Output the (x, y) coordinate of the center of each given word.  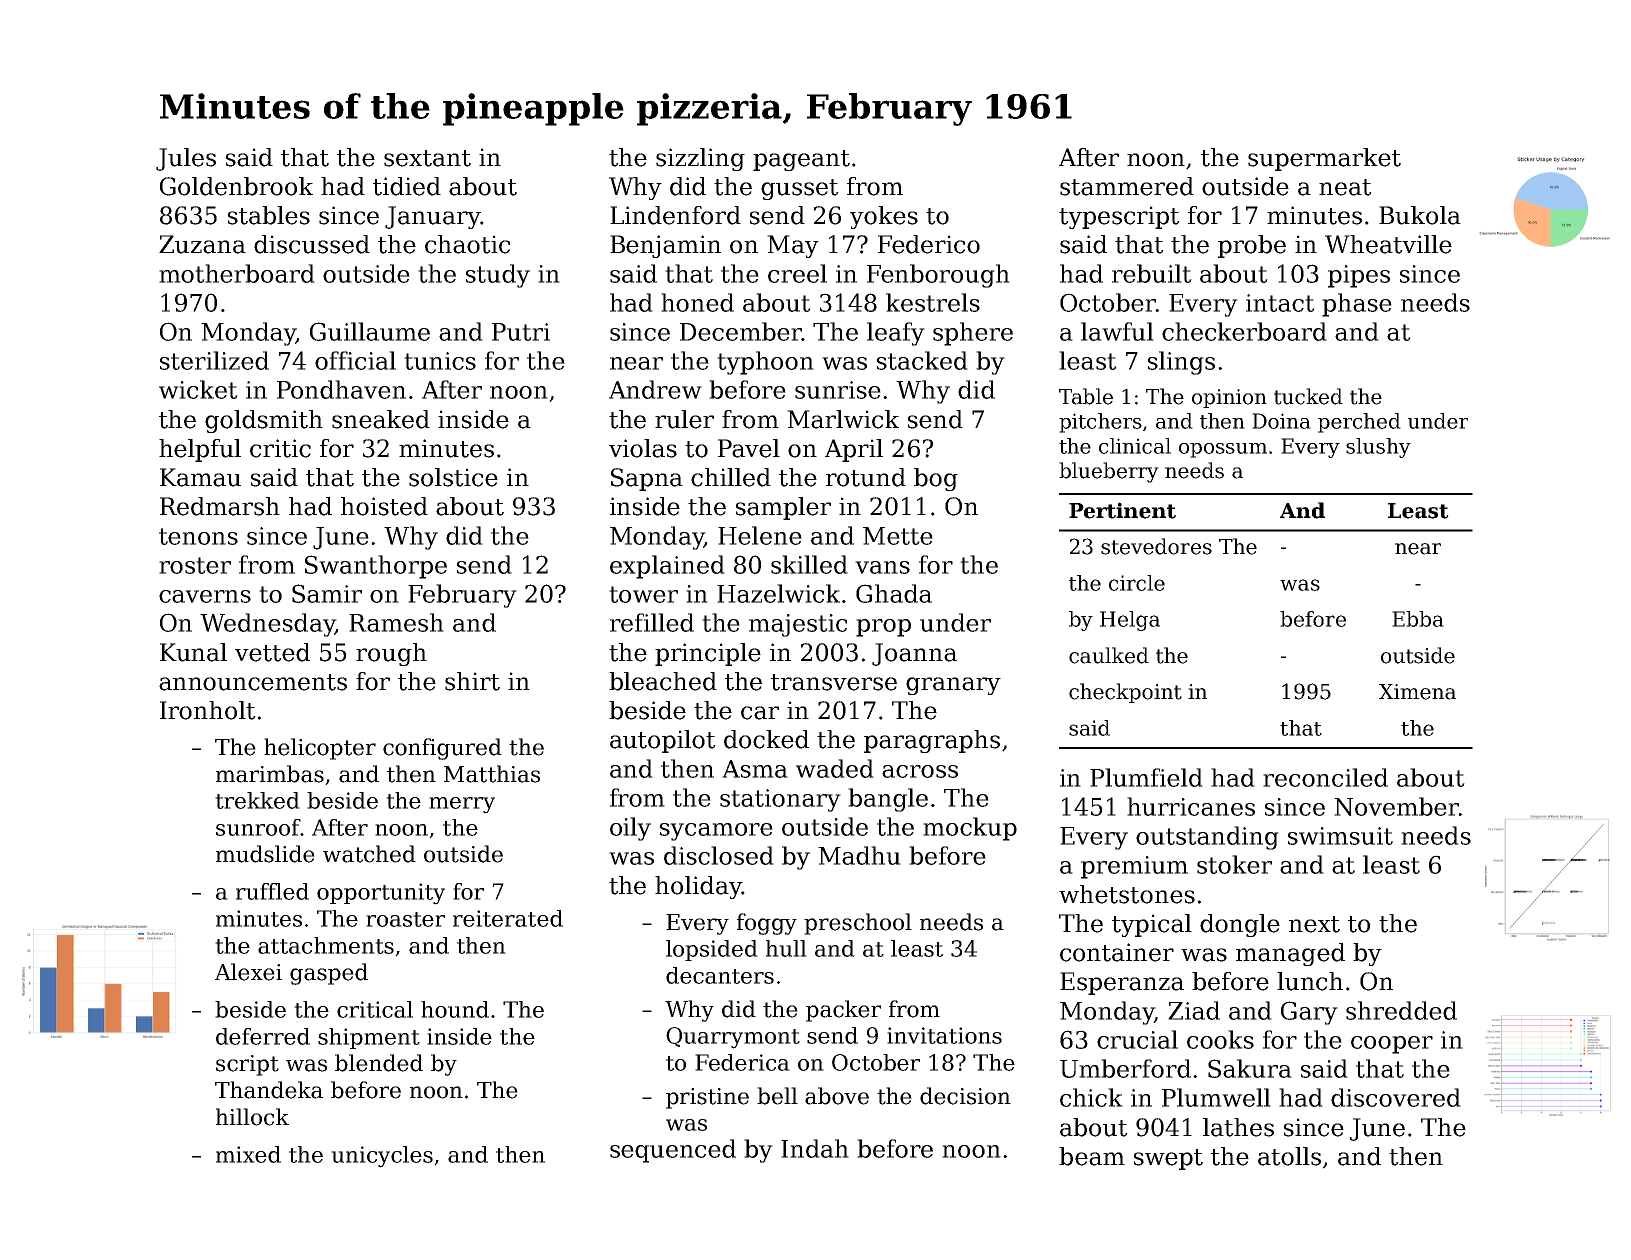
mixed (248, 1154)
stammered (1127, 186)
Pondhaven (341, 389)
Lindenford (675, 215)
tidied (407, 186)
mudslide (265, 854)
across (920, 771)
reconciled (1325, 777)
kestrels (933, 302)
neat (1345, 187)
